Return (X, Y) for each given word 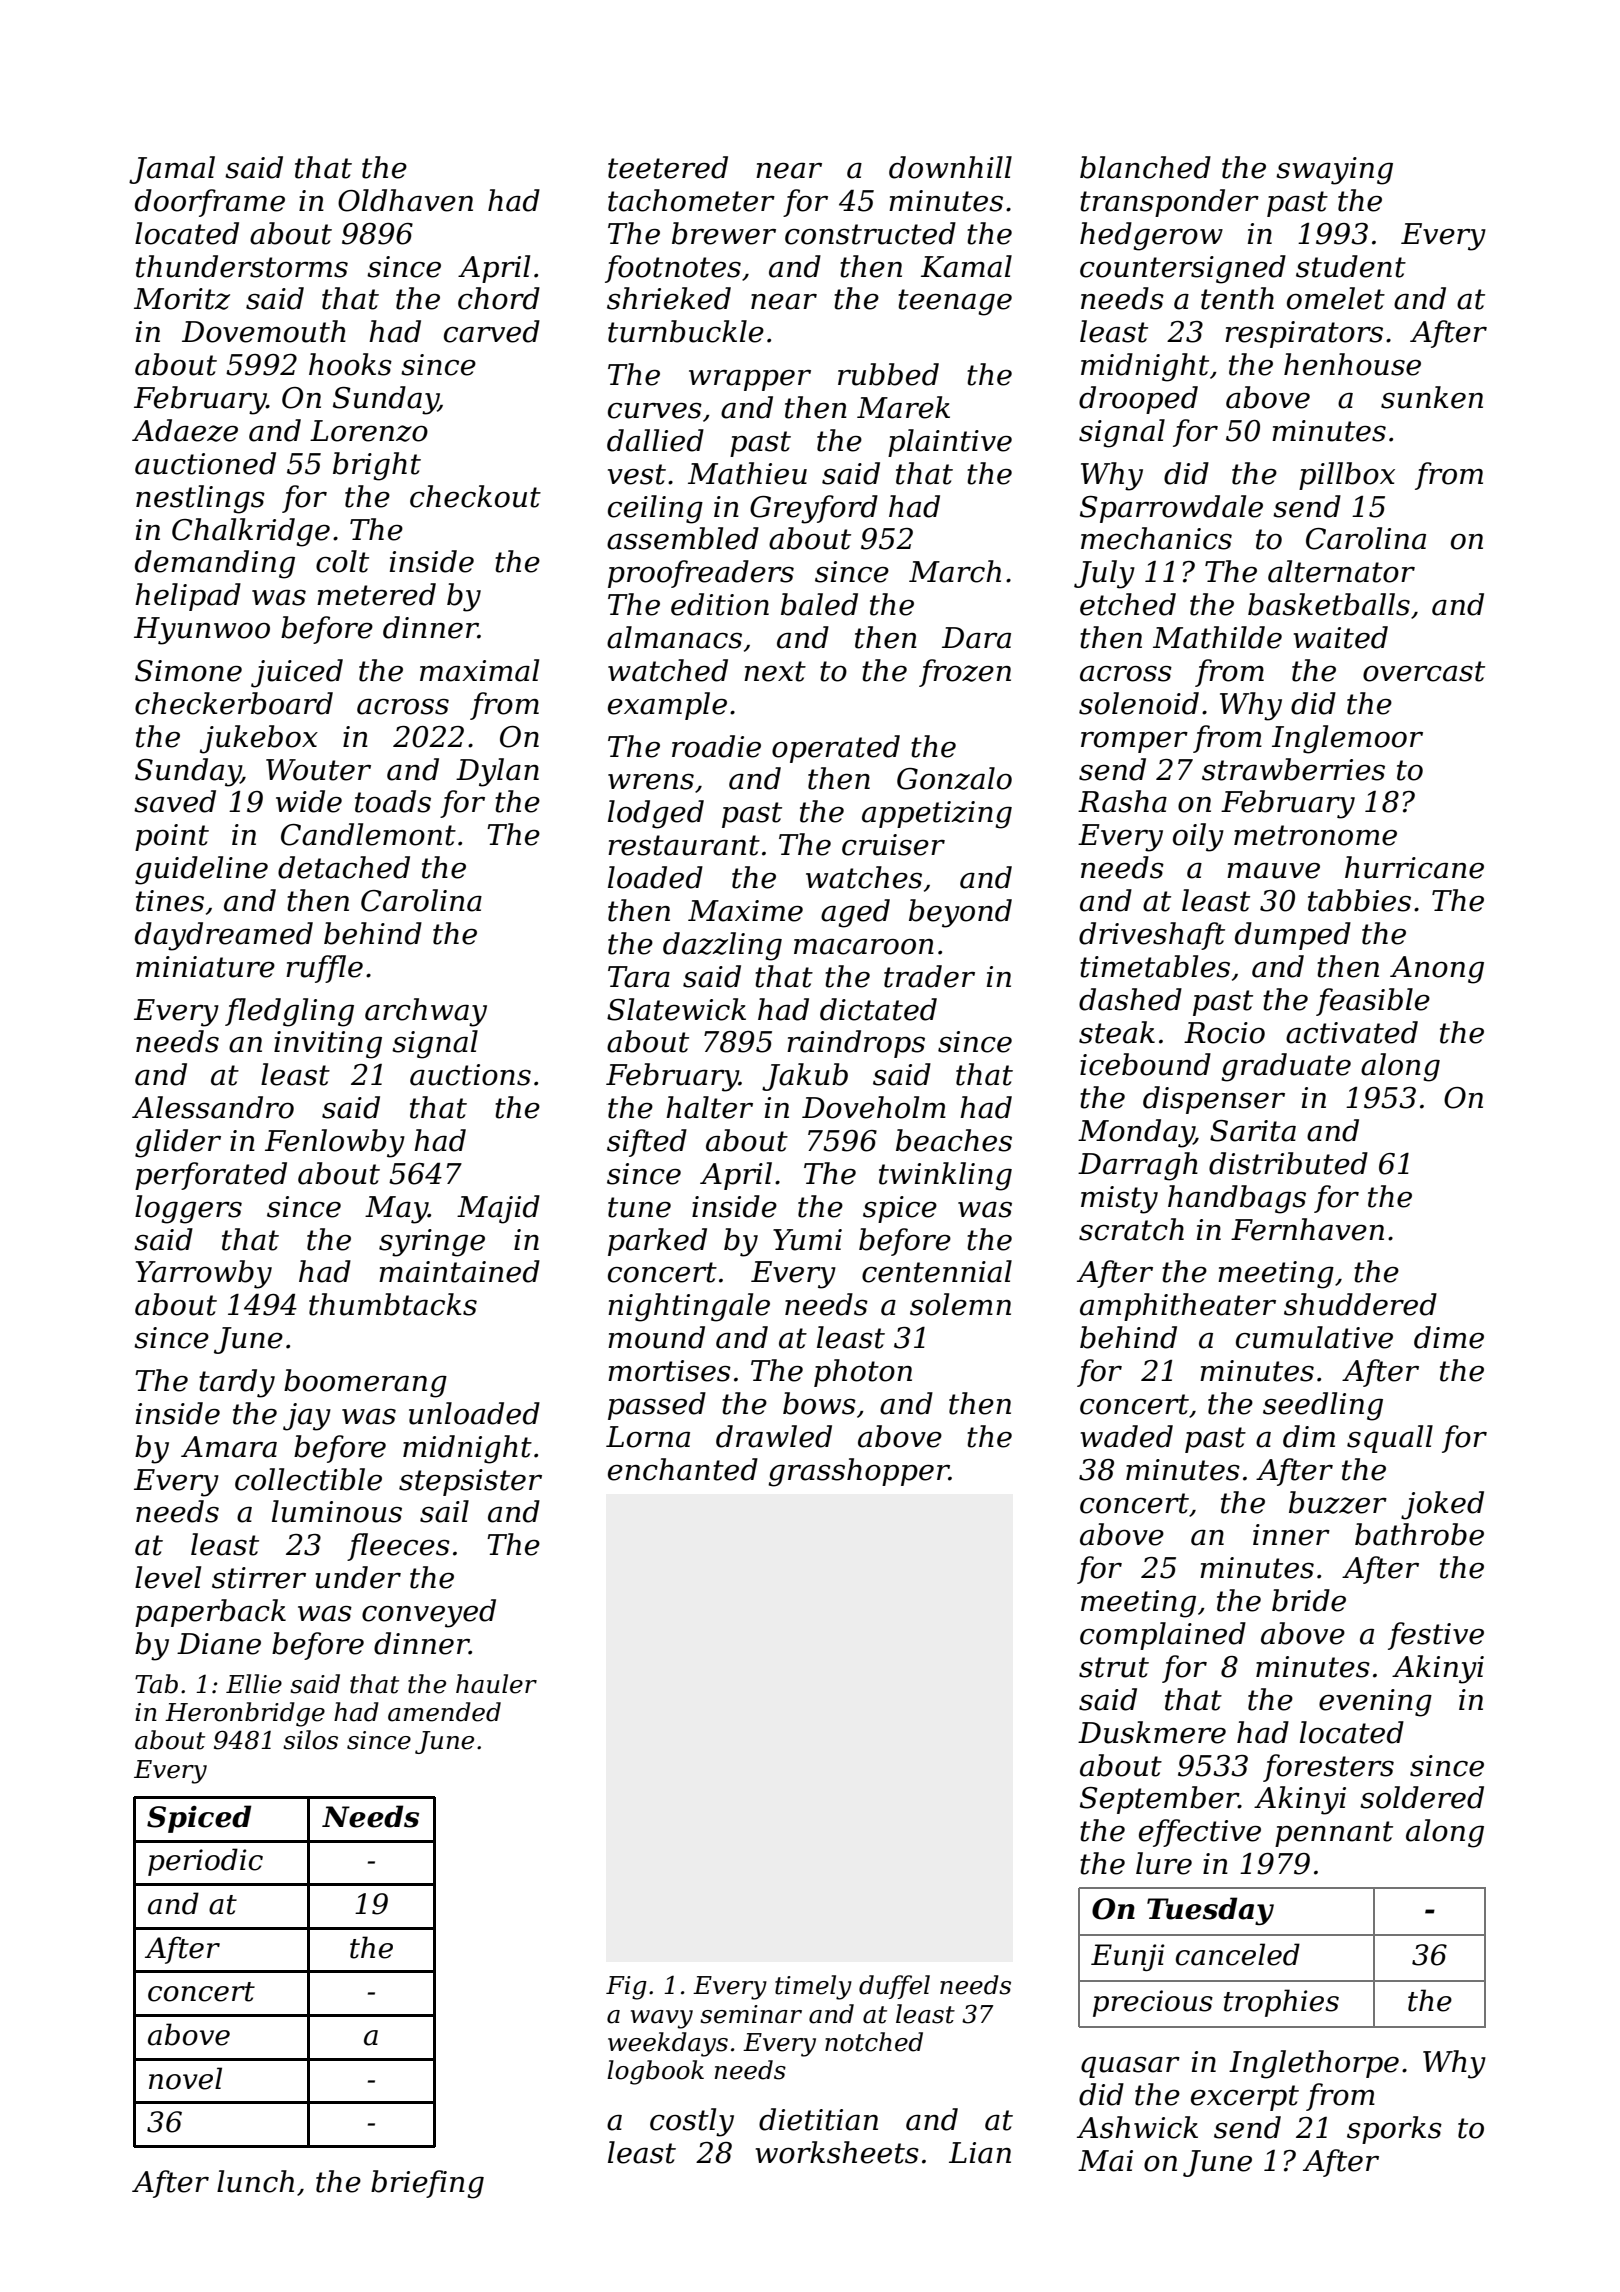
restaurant (684, 845)
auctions (470, 1075)
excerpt (1245, 2098)
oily (1198, 837)
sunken (1432, 397)
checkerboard (234, 703)
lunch (255, 2181)
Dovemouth (264, 331)
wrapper (750, 380)
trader (929, 976)
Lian (980, 2153)
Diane (219, 1644)
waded (1126, 1436)
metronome (1315, 835)
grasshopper (858, 1472)
